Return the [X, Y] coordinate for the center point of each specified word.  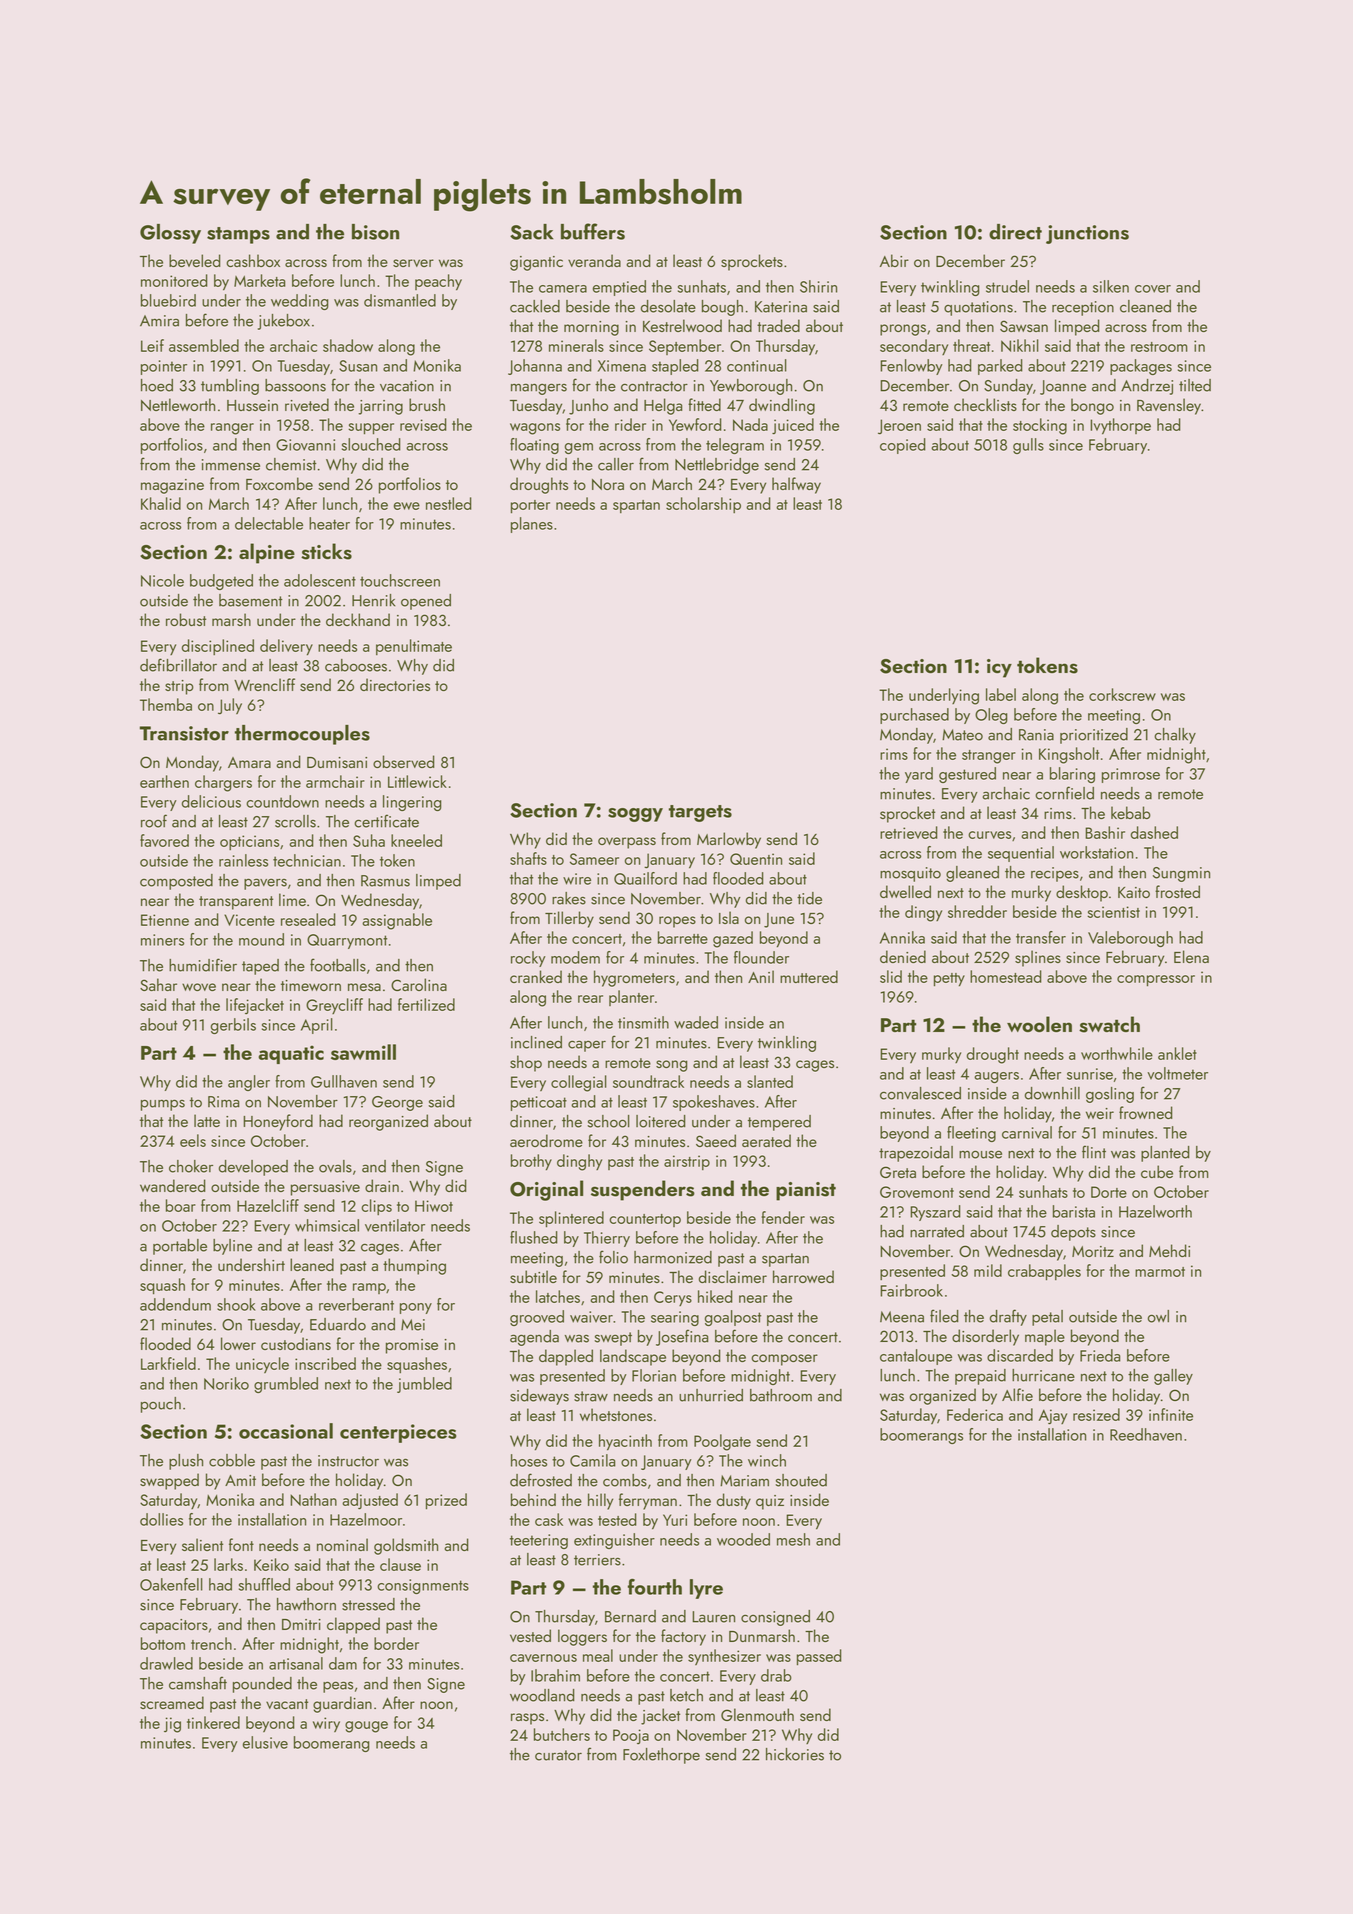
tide [809, 898]
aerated [766, 1140]
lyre [706, 1589]
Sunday [1008, 387]
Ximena [622, 366]
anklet [1177, 1053]
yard [919, 775]
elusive [265, 1742]
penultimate [414, 647]
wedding [299, 302]
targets [700, 813]
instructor [348, 1461]
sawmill [363, 1052]
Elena [1191, 956]
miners [162, 940]
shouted [801, 1480]
